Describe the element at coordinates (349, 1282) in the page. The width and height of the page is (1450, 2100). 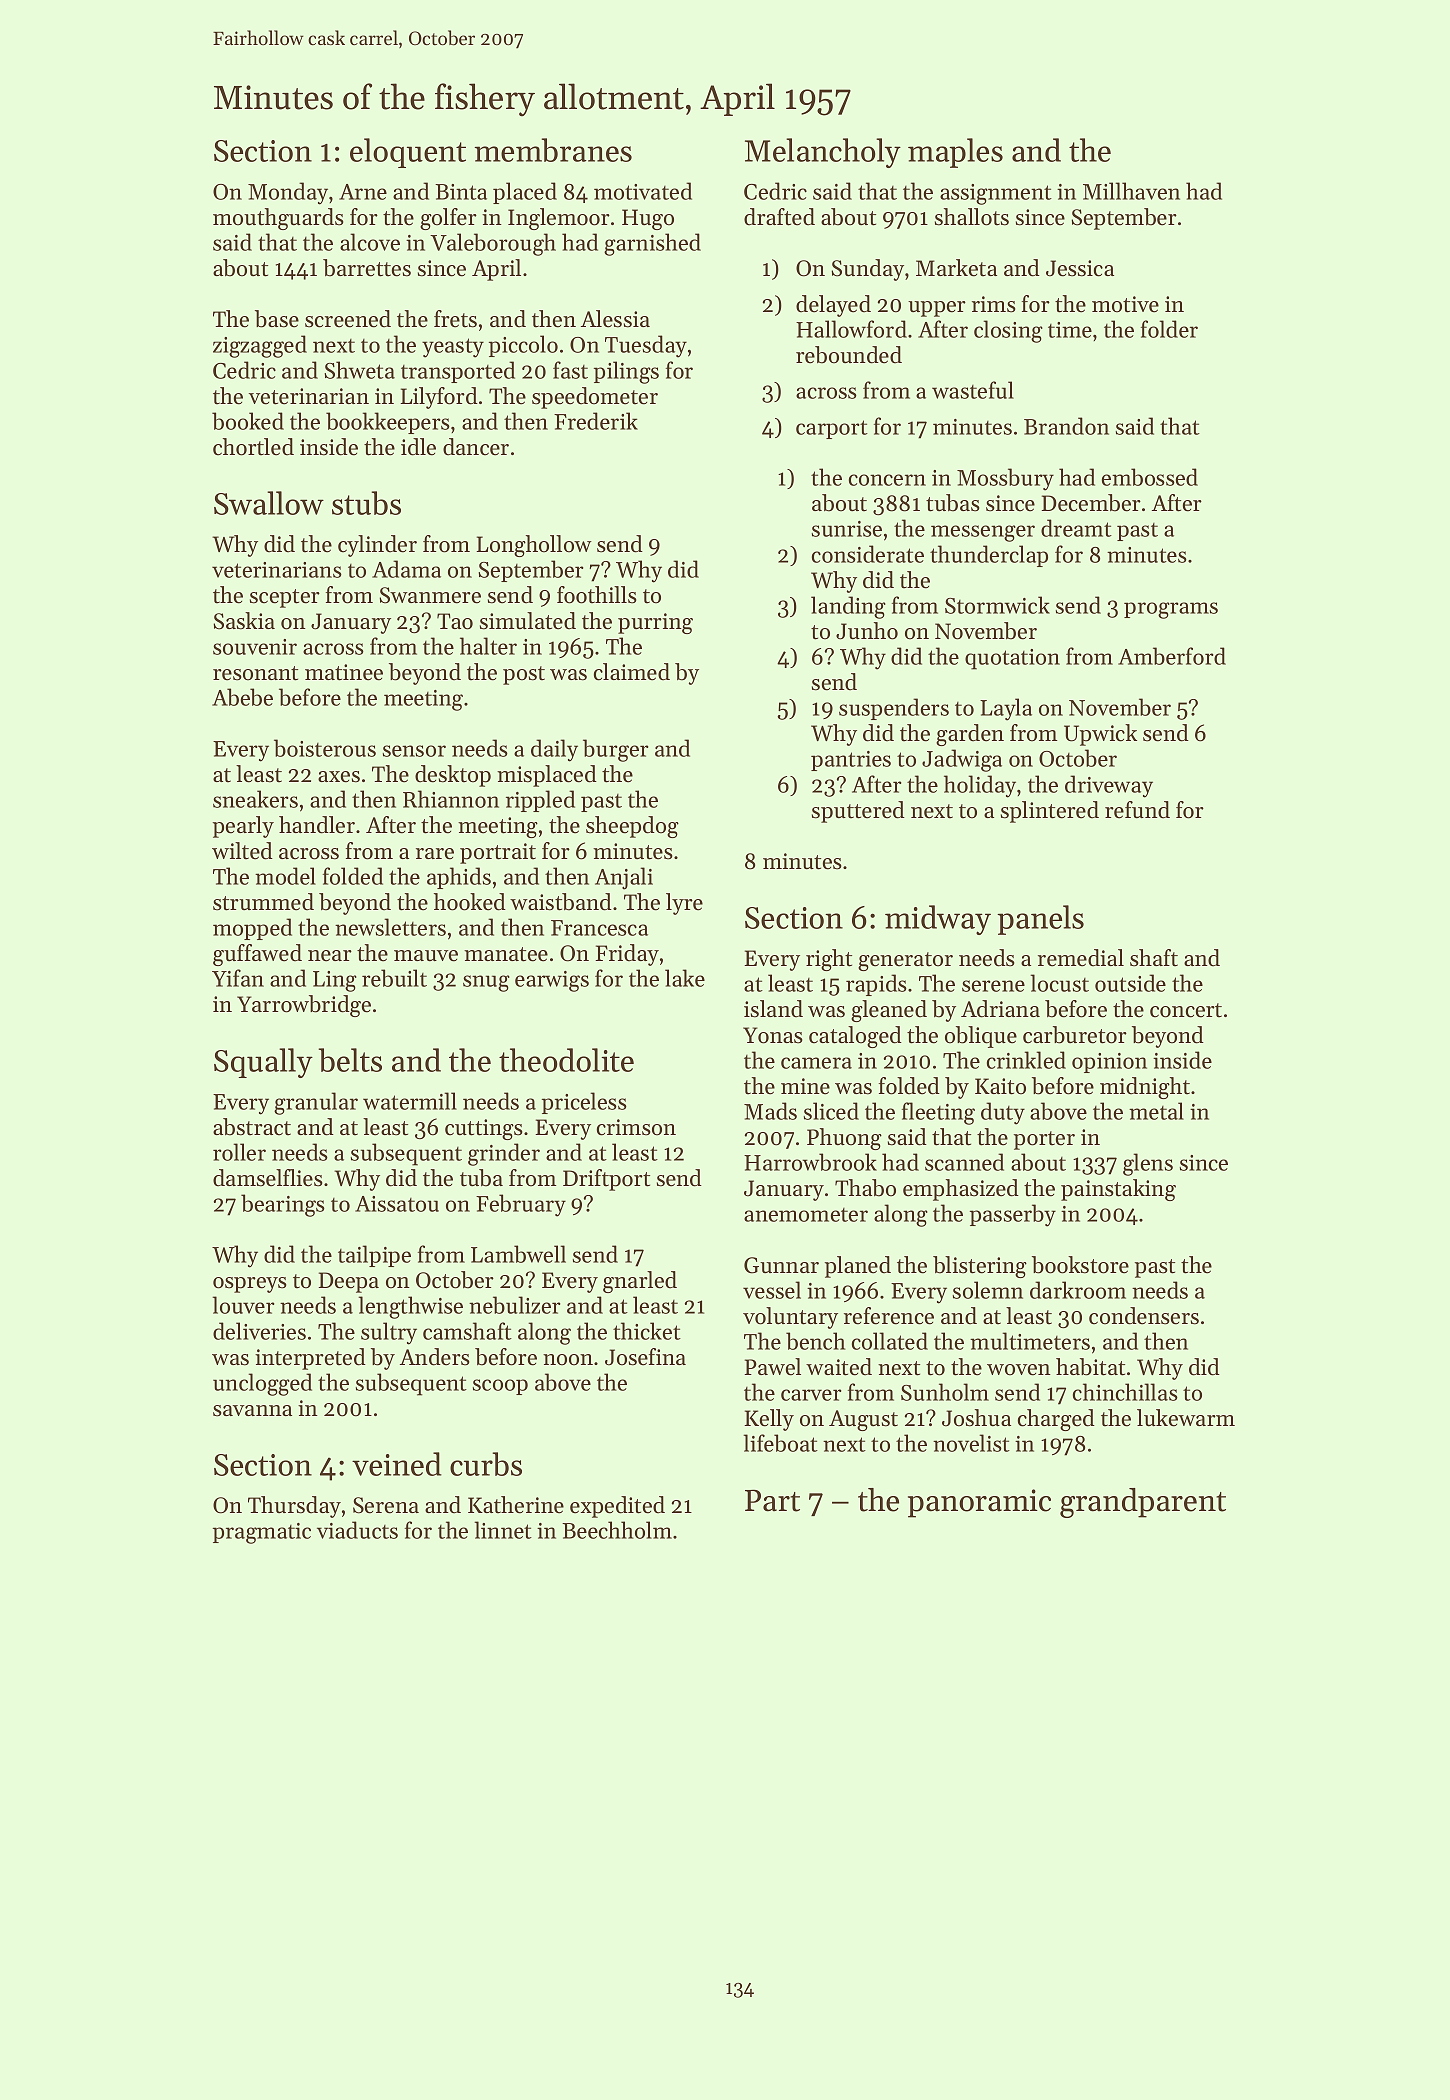
I see `Deepa` at that location.
